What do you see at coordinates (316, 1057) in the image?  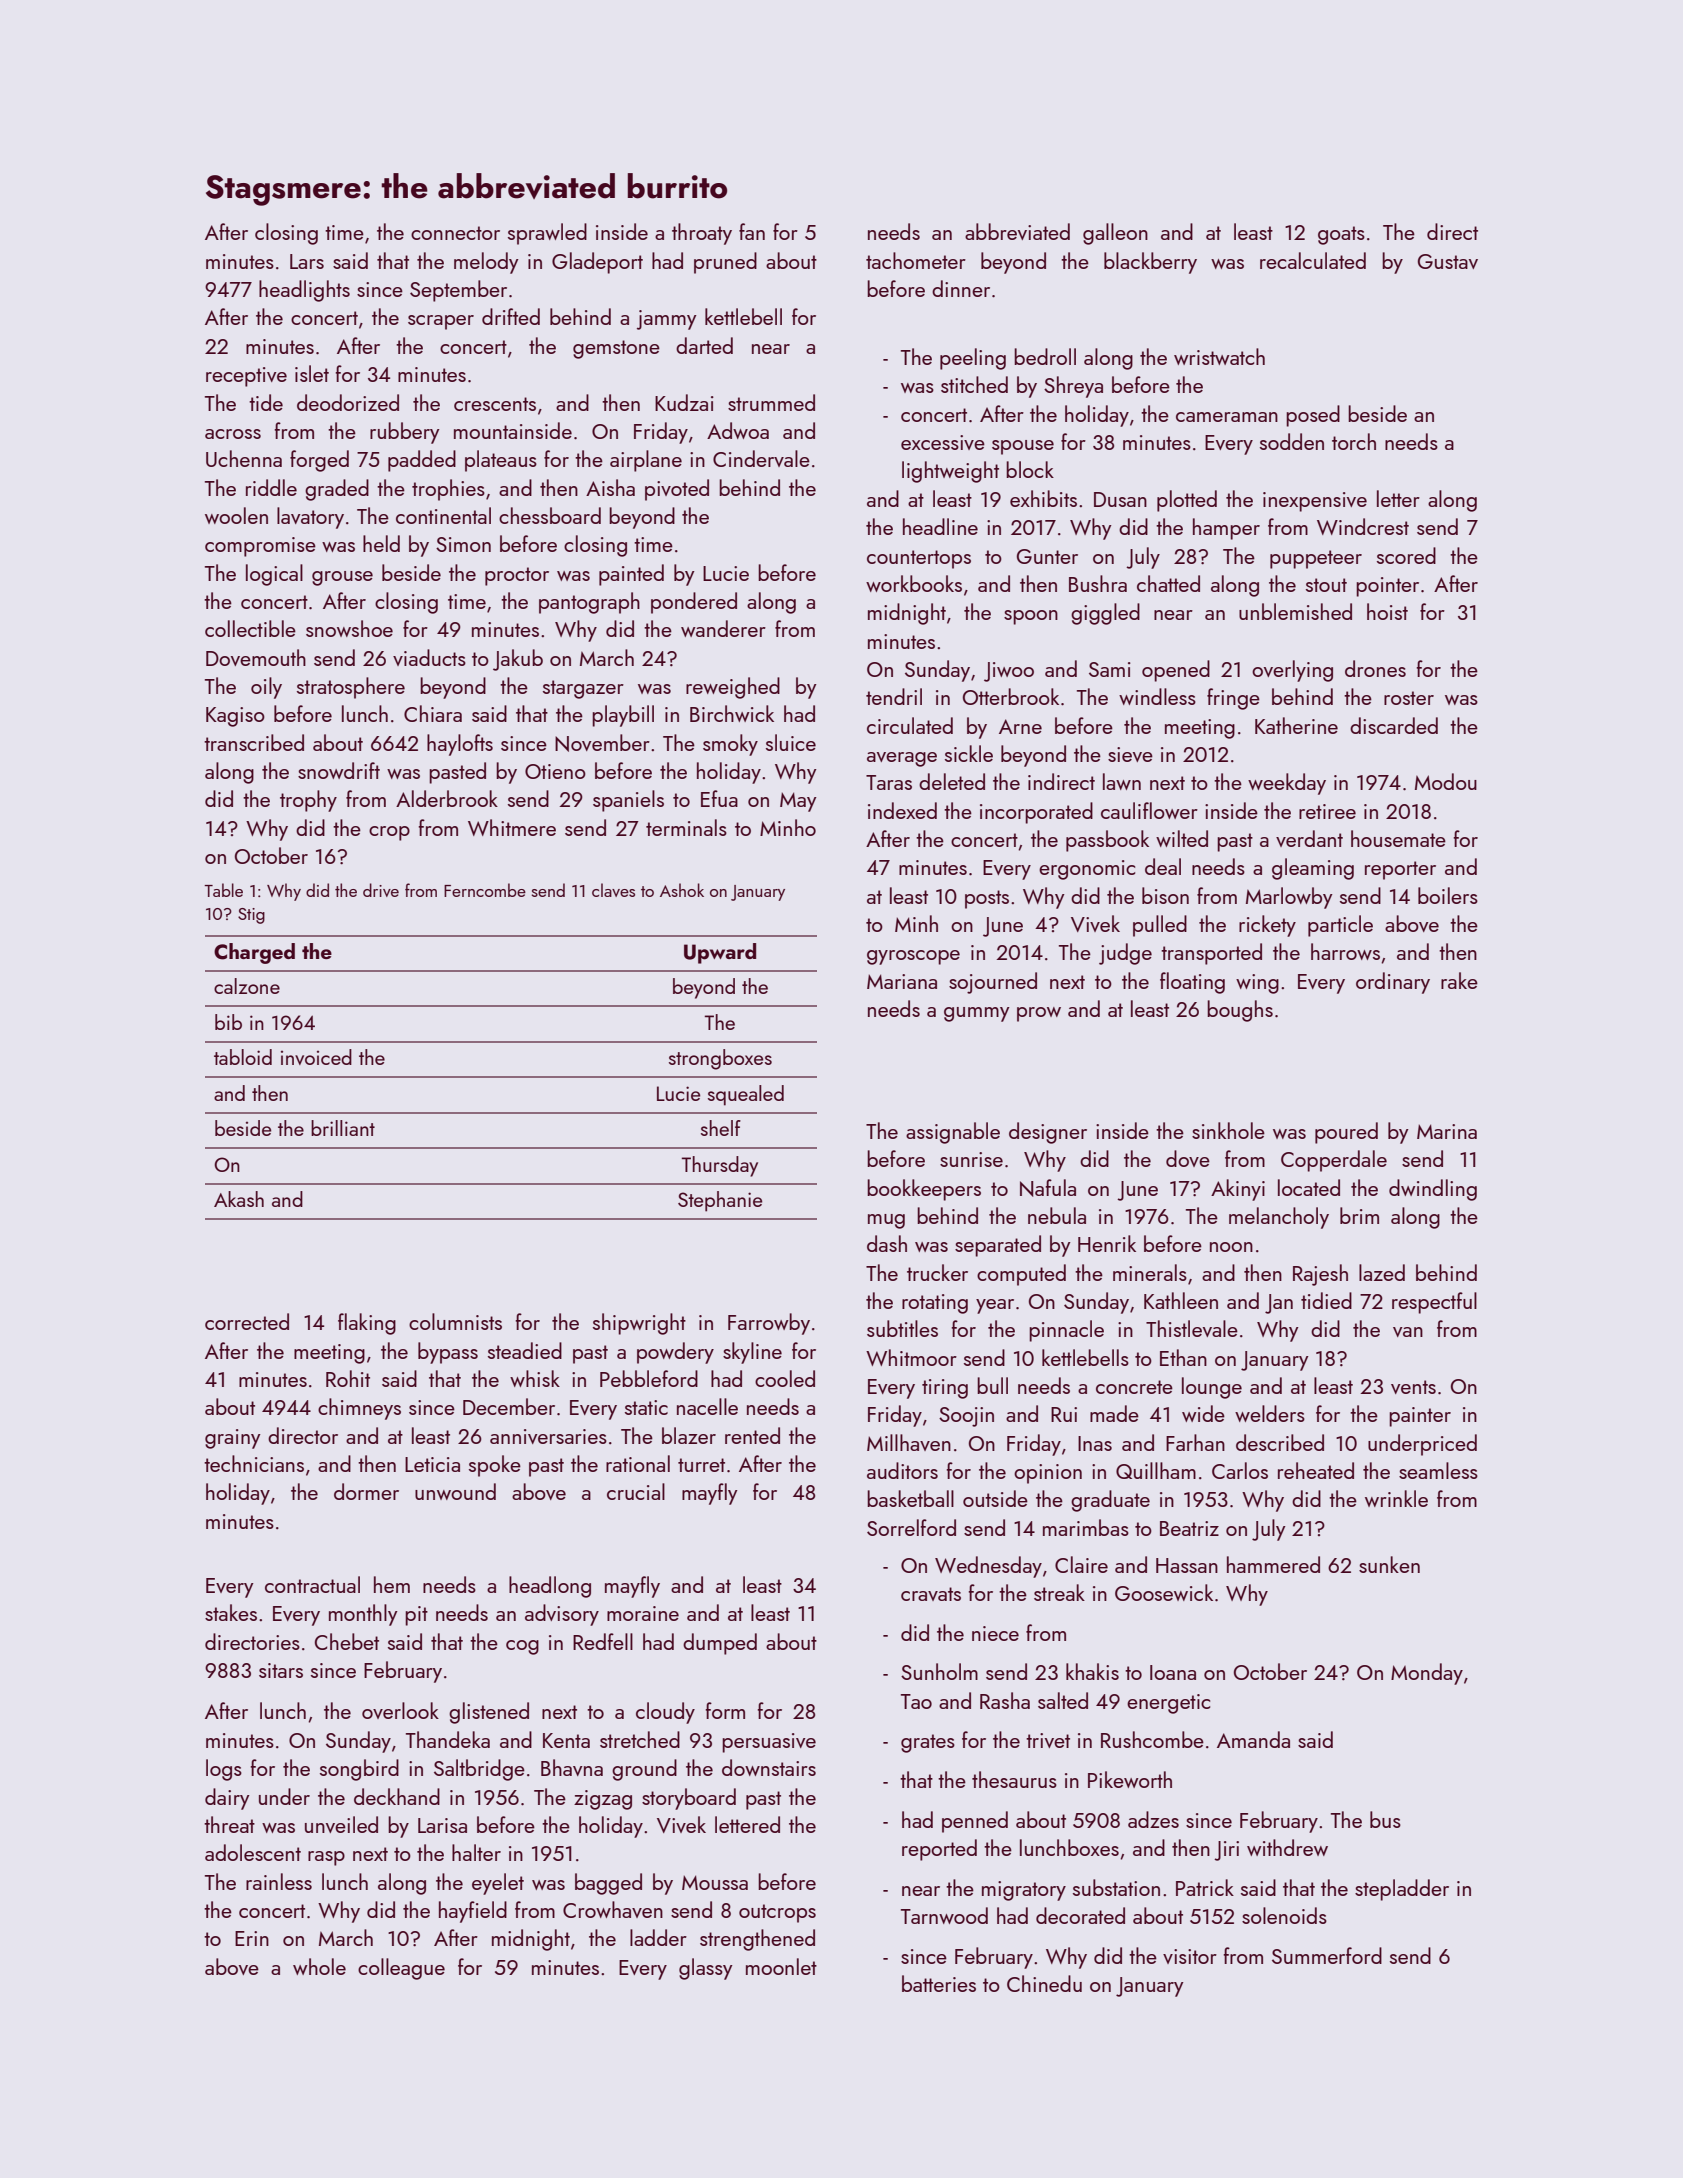 I see `invoiced` at bounding box center [316, 1057].
